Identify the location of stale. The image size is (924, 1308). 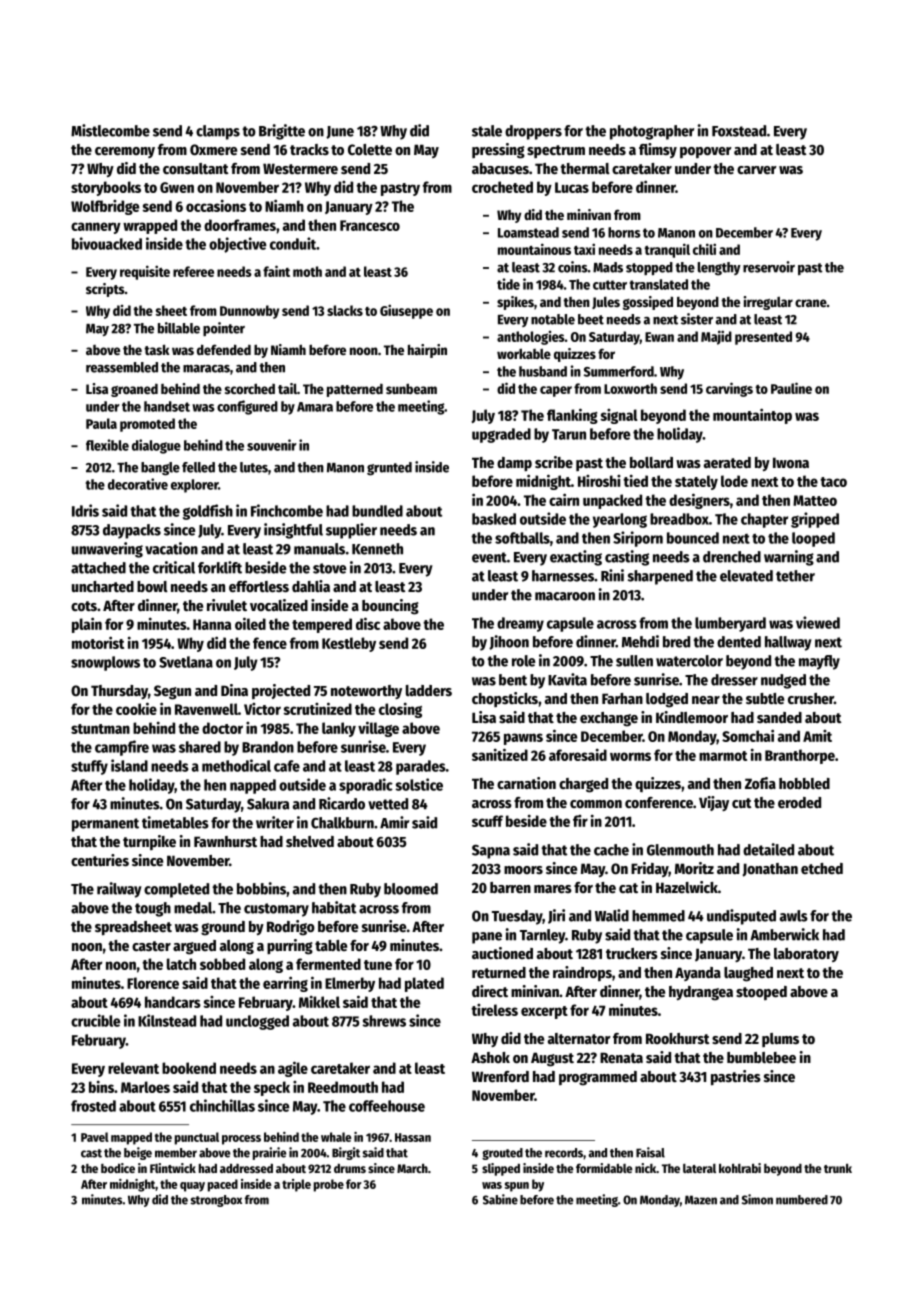
(487, 131).
